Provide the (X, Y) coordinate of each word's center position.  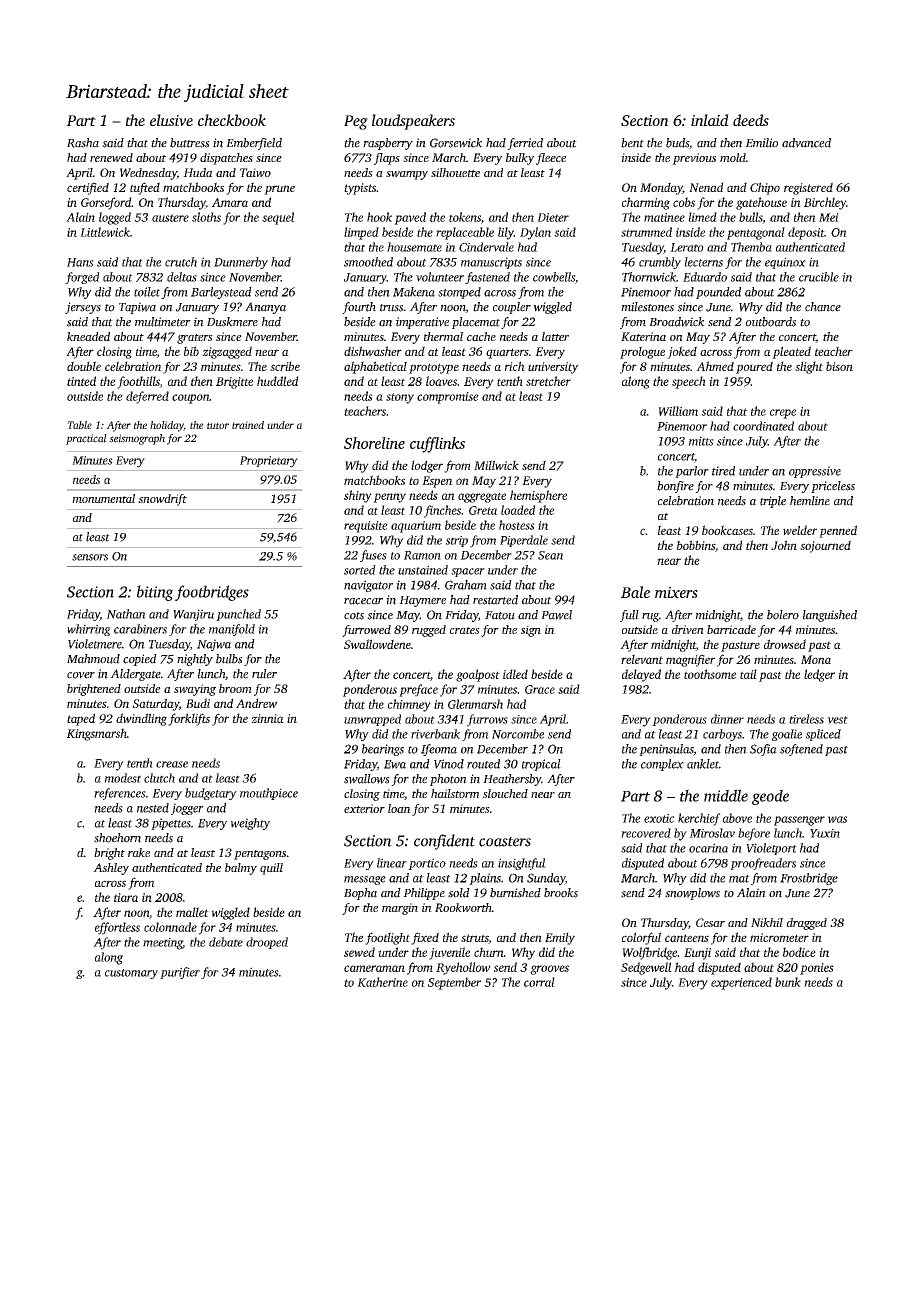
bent (632, 143)
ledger (819, 675)
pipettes (171, 824)
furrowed (366, 631)
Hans (80, 262)
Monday (661, 188)
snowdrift (162, 500)
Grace (540, 689)
